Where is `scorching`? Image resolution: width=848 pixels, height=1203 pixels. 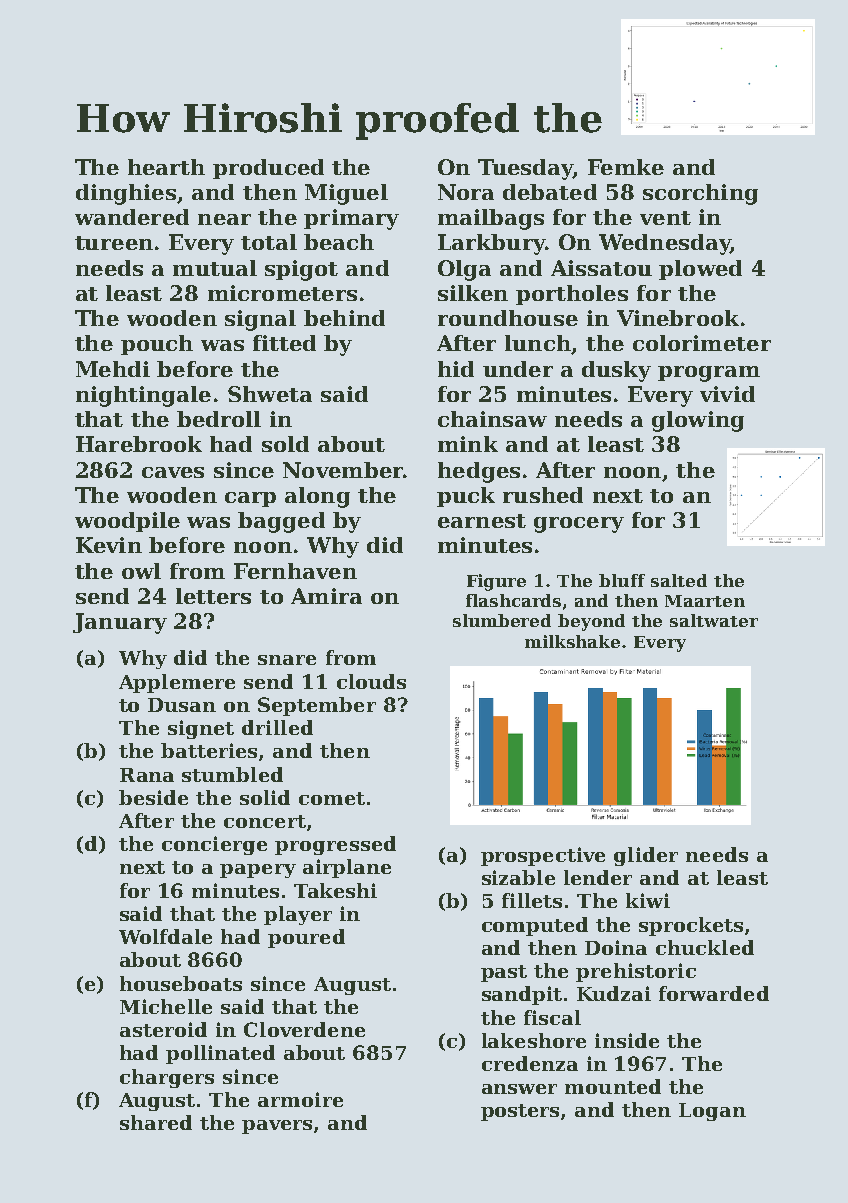 scorching is located at coordinates (700, 194).
